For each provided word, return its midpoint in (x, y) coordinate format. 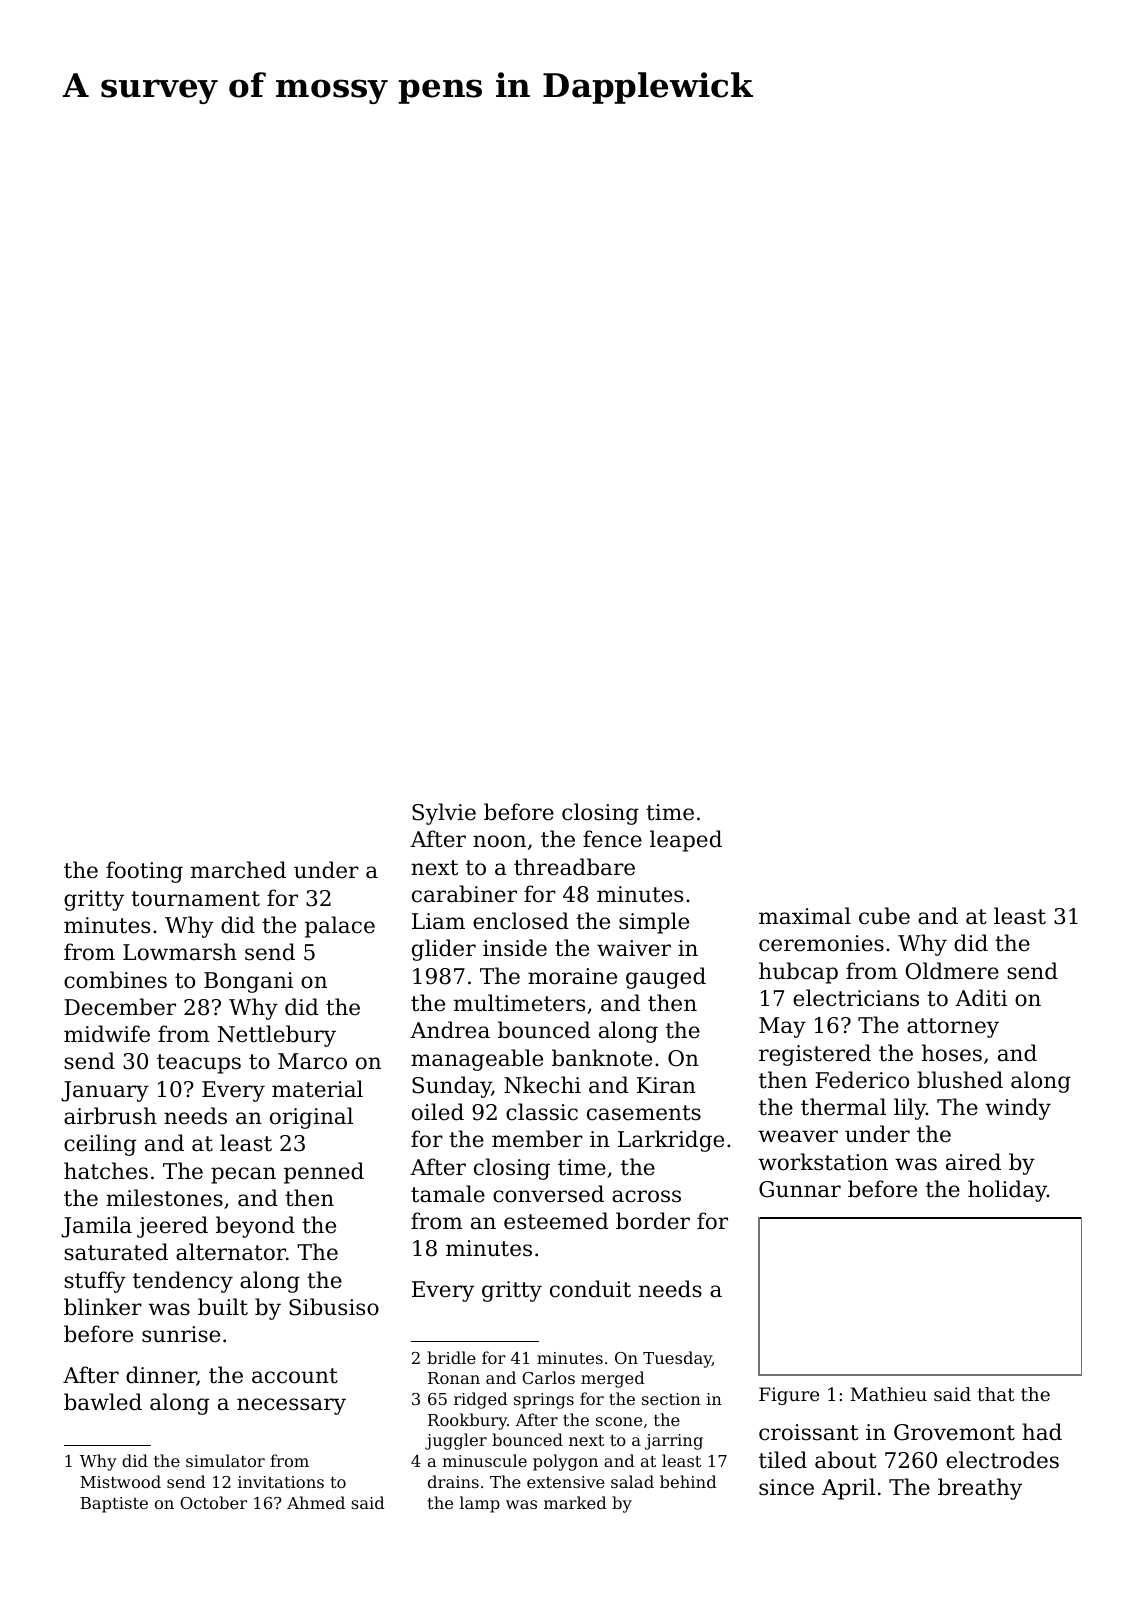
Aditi (981, 998)
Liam (438, 921)
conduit (590, 1289)
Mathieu (889, 1394)
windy (1018, 1109)
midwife (107, 1034)
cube (884, 916)
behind (688, 1481)
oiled (438, 1112)
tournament (195, 899)
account (295, 1376)
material (317, 1089)
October (213, 1502)
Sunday (452, 1087)
